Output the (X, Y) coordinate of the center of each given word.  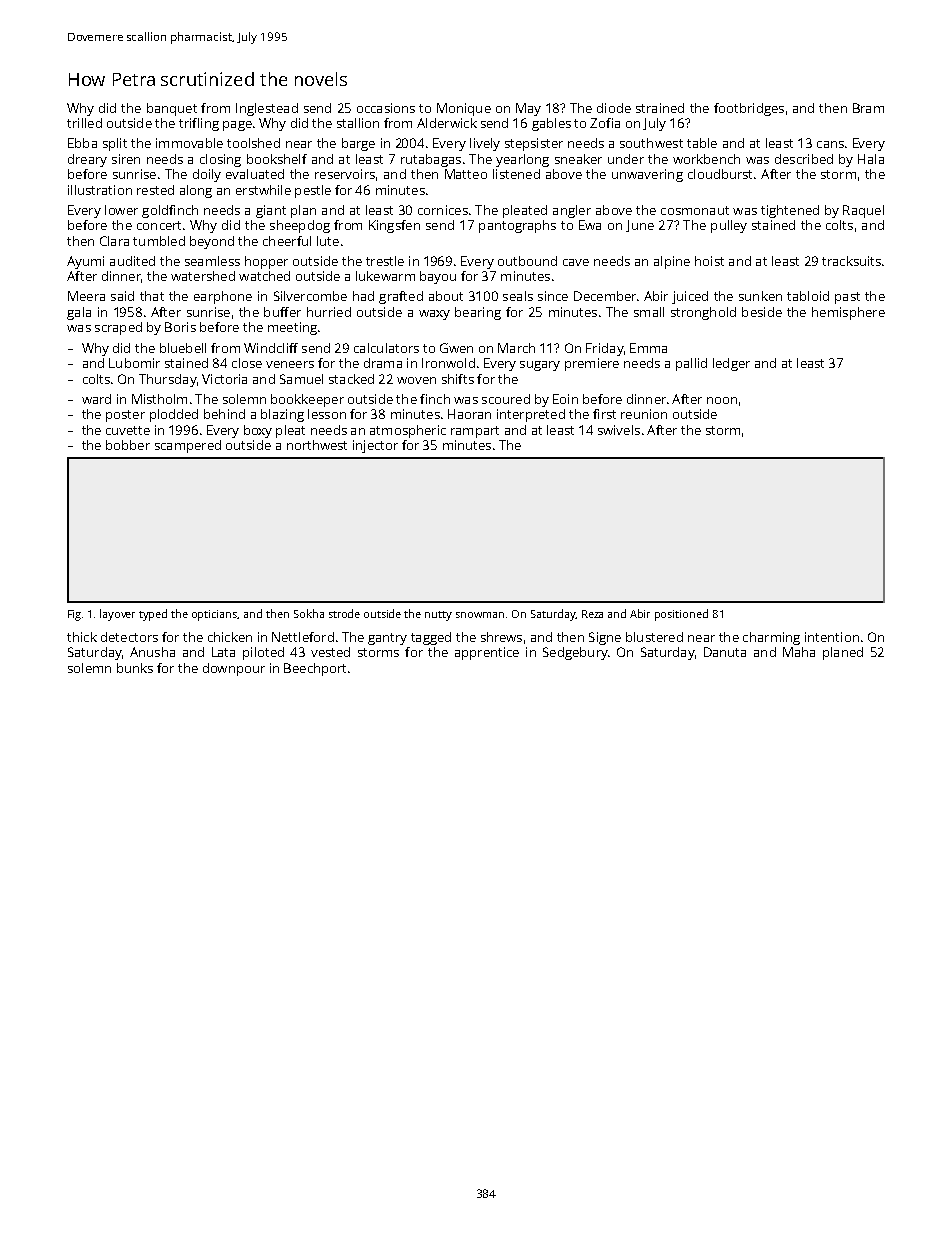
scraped (118, 328)
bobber (128, 445)
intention (832, 637)
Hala (871, 159)
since (553, 296)
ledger (731, 364)
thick (82, 637)
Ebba (82, 143)
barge (358, 144)
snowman (480, 615)
